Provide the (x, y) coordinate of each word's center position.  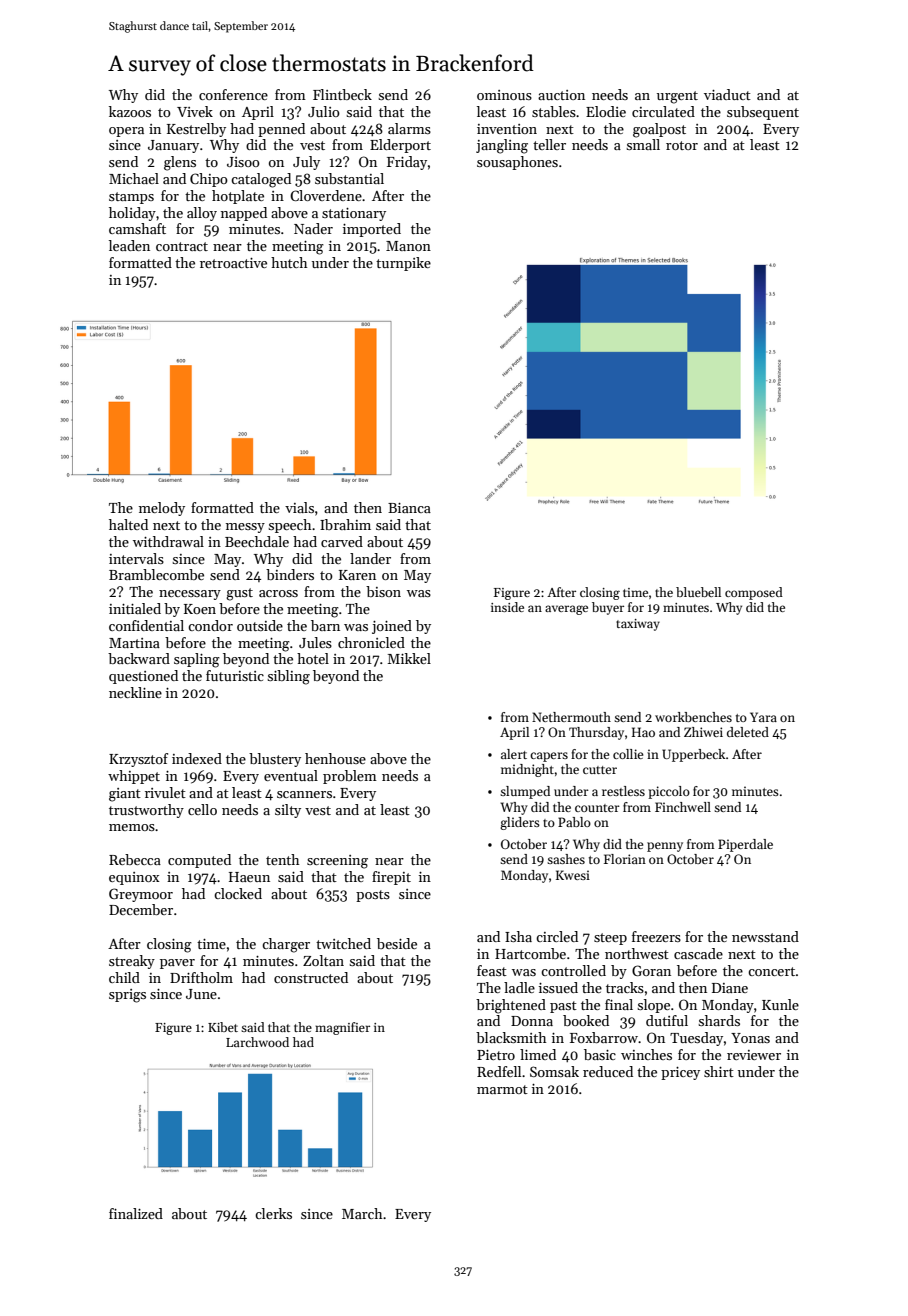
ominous (504, 95)
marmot (502, 1089)
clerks (273, 1213)
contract (182, 246)
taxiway (638, 625)
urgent (677, 97)
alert (514, 754)
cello (202, 809)
